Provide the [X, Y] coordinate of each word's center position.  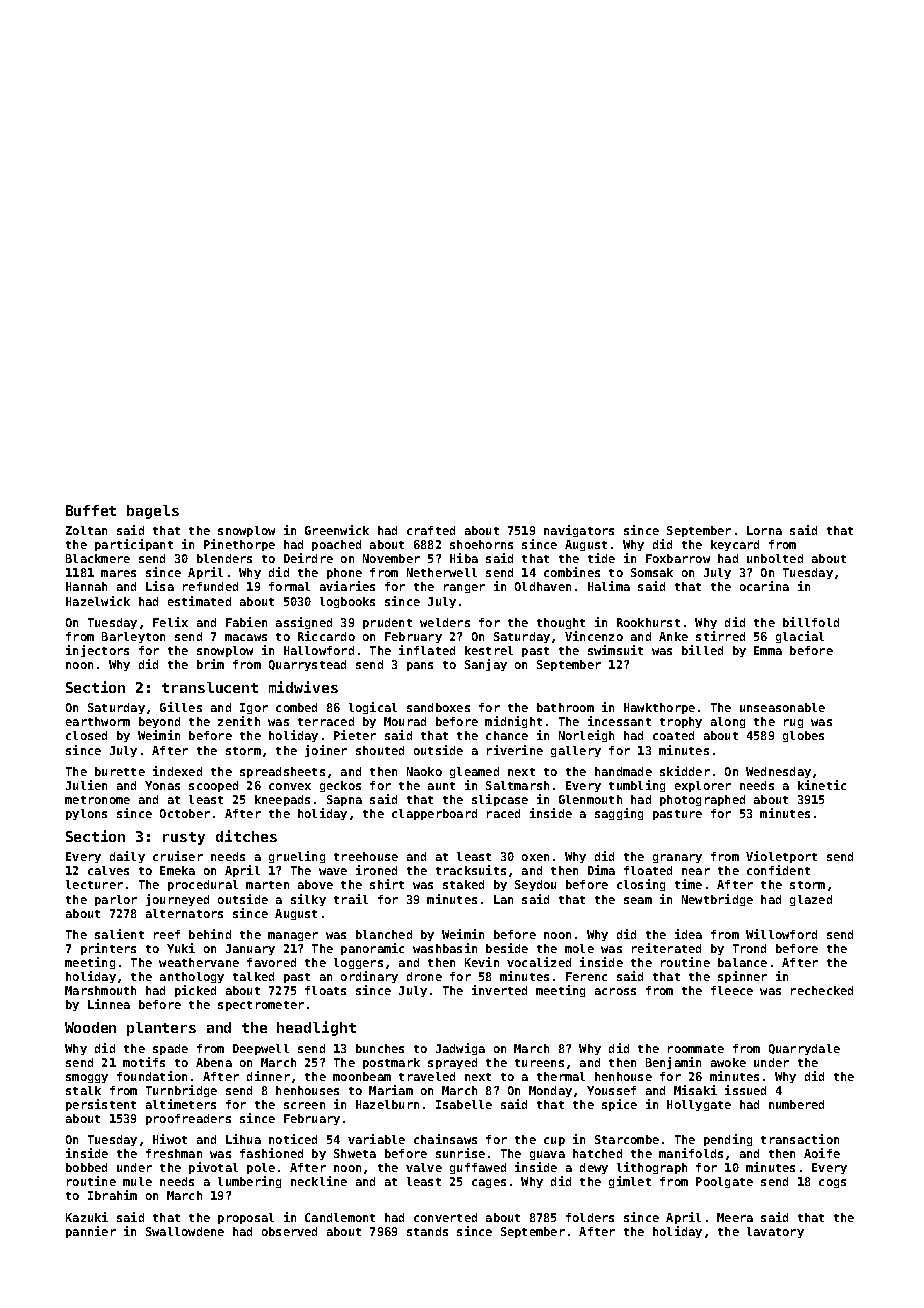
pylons [86, 814]
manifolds [691, 1153]
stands [427, 1231]
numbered [796, 1104]
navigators [579, 531]
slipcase [500, 800]
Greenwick [337, 530]
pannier [91, 1232]
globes [803, 736]
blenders [224, 558]
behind [210, 934]
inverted [499, 990]
